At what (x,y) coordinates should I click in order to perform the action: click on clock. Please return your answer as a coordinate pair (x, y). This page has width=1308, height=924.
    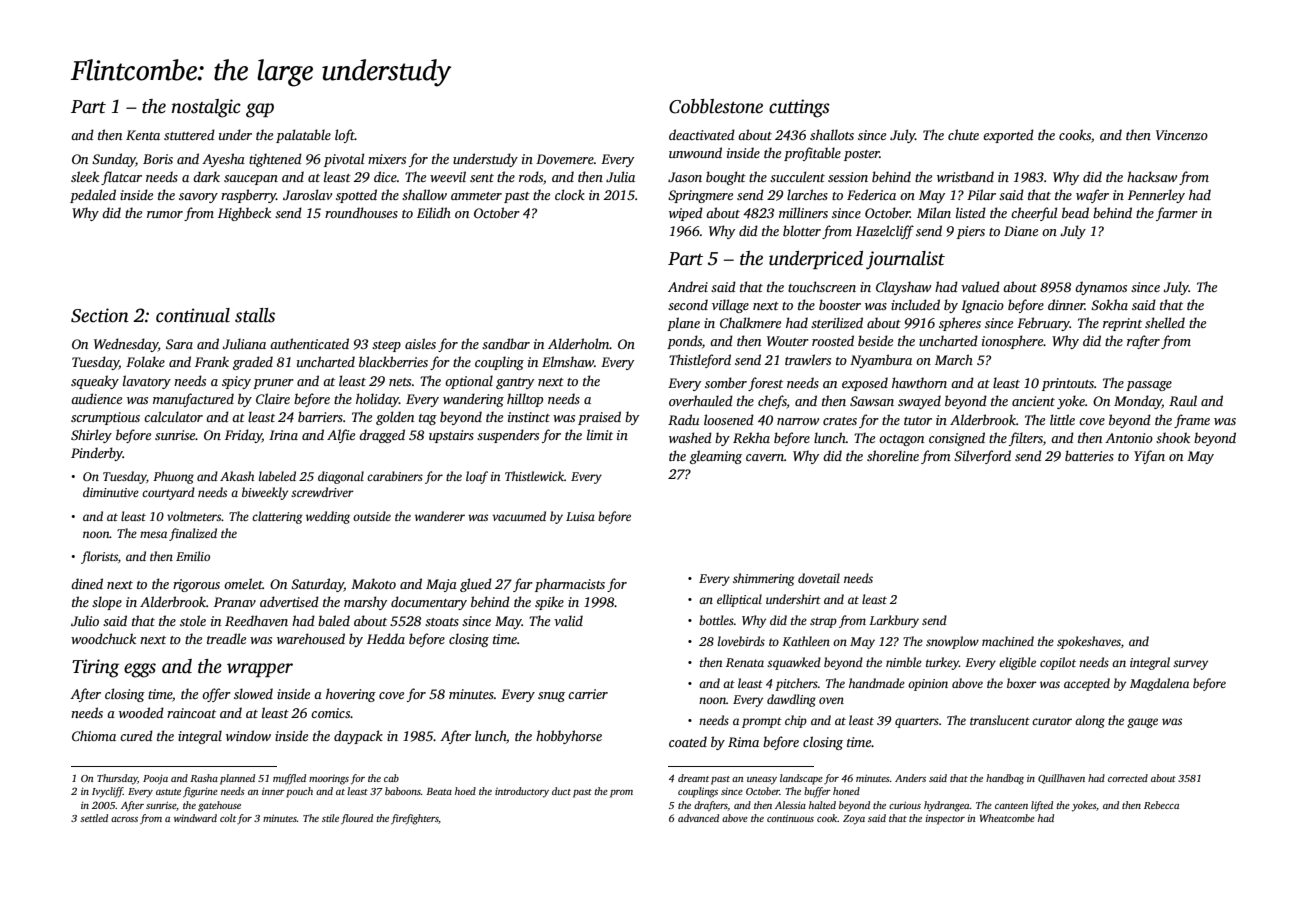
    Looking at the image, I should click on (570, 194).
